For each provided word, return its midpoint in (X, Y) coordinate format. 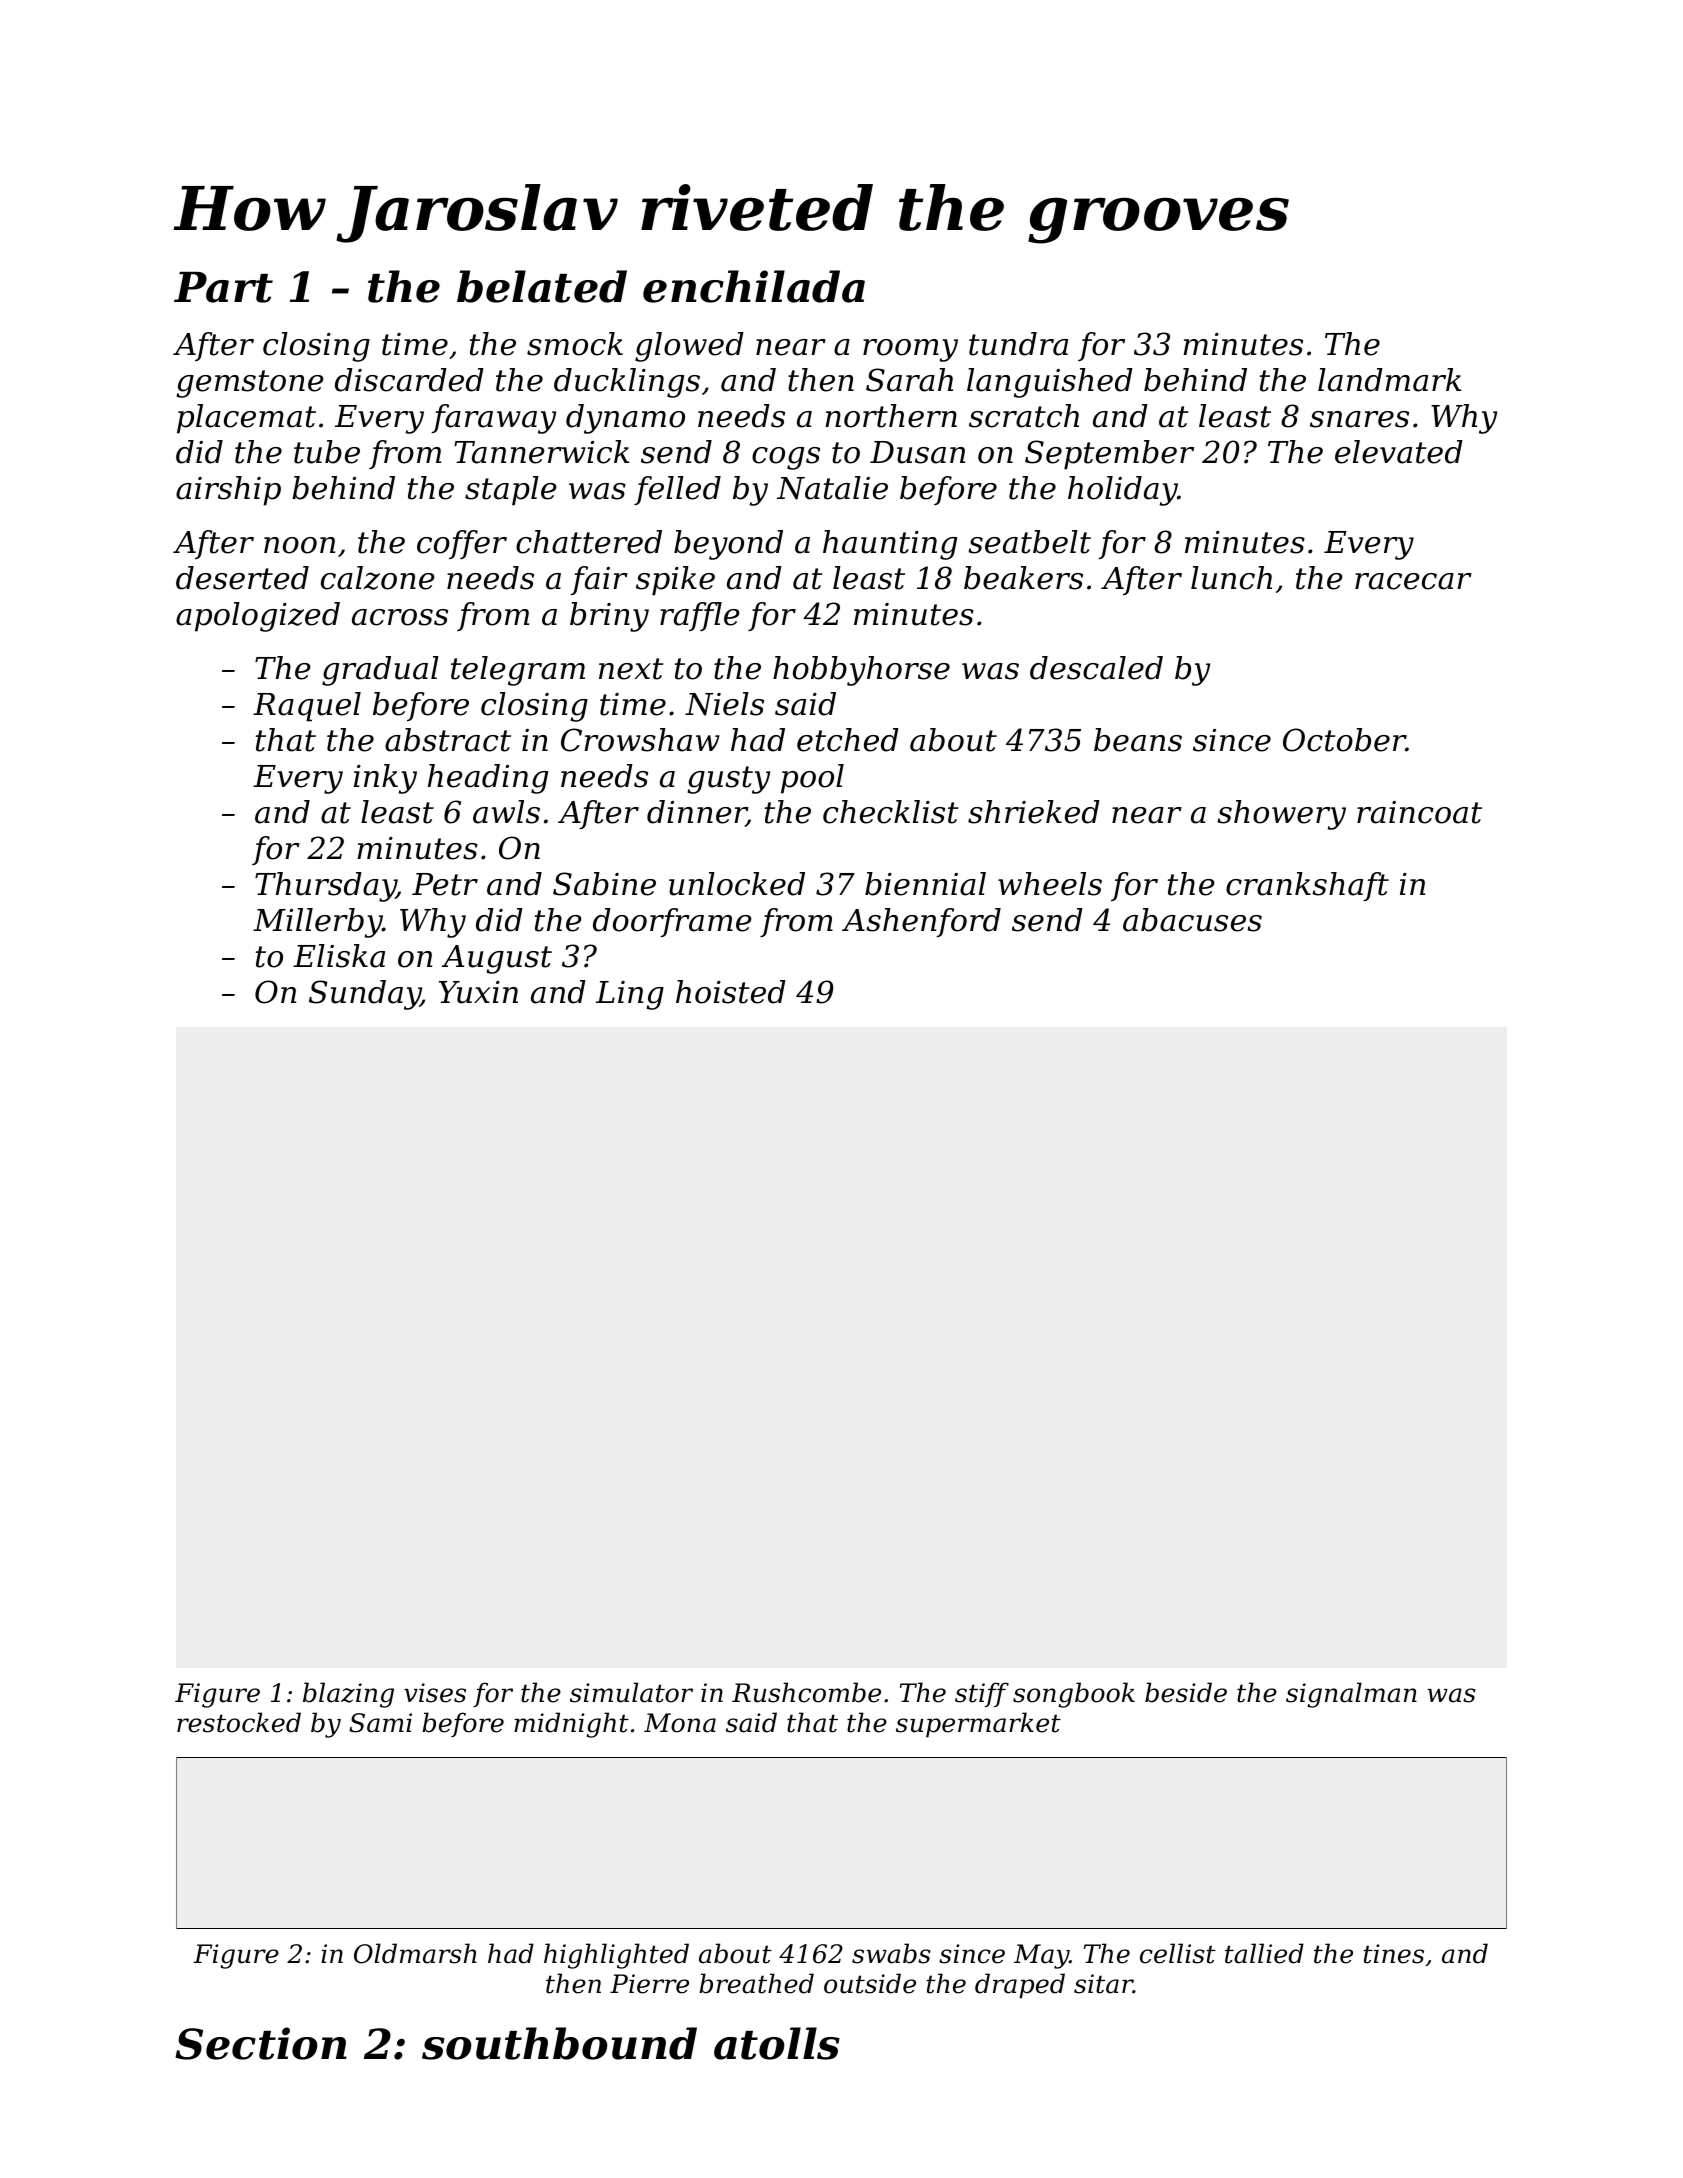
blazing (348, 1695)
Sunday (365, 995)
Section (261, 2043)
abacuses (1192, 920)
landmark (1389, 380)
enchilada (754, 286)
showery (1281, 815)
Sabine (604, 884)
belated (542, 286)
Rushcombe (806, 1692)
